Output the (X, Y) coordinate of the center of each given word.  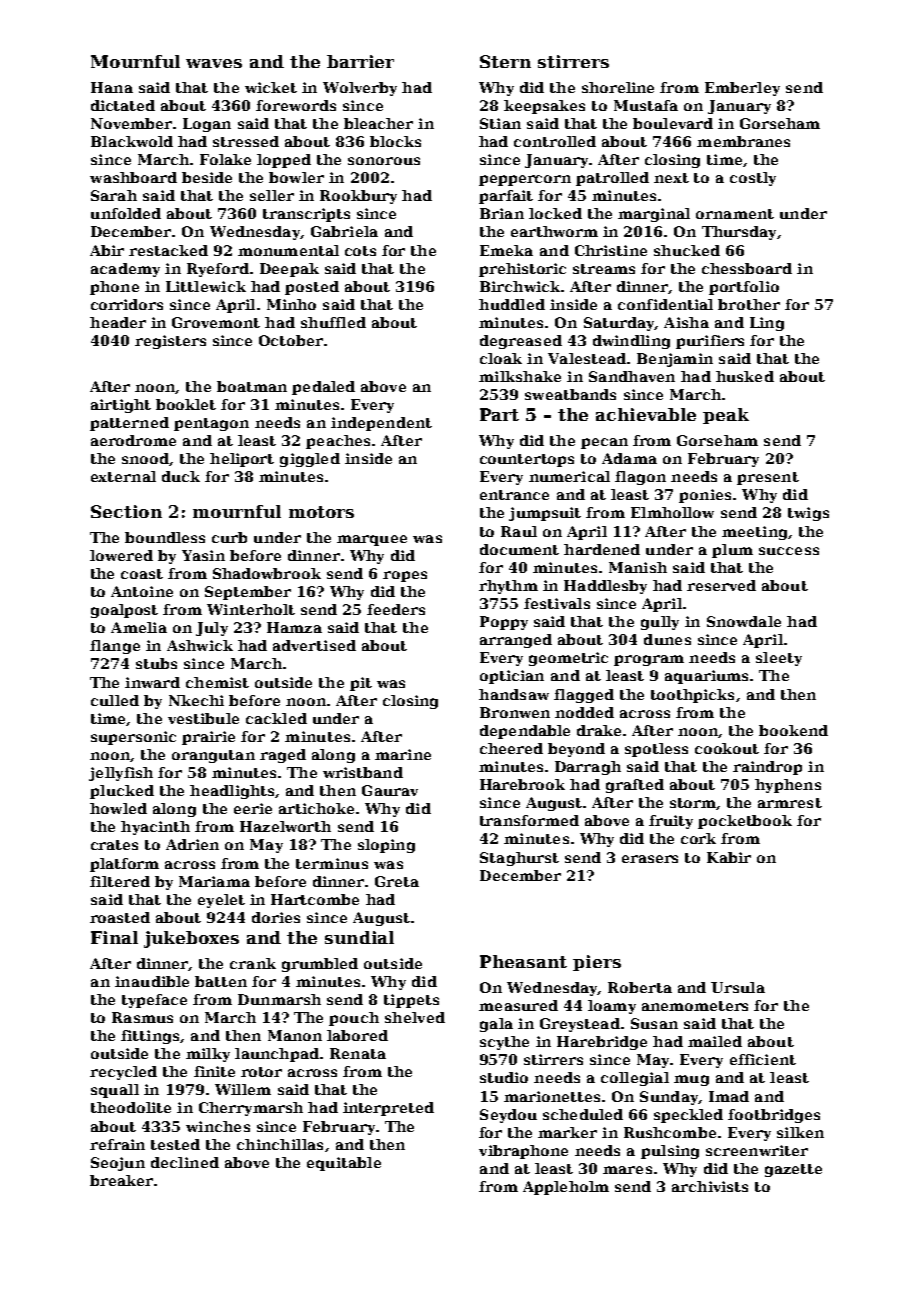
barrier (360, 61)
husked (745, 376)
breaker (121, 1180)
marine (403, 754)
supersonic (133, 738)
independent (381, 424)
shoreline (618, 87)
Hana (112, 87)
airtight (121, 406)
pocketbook (745, 822)
